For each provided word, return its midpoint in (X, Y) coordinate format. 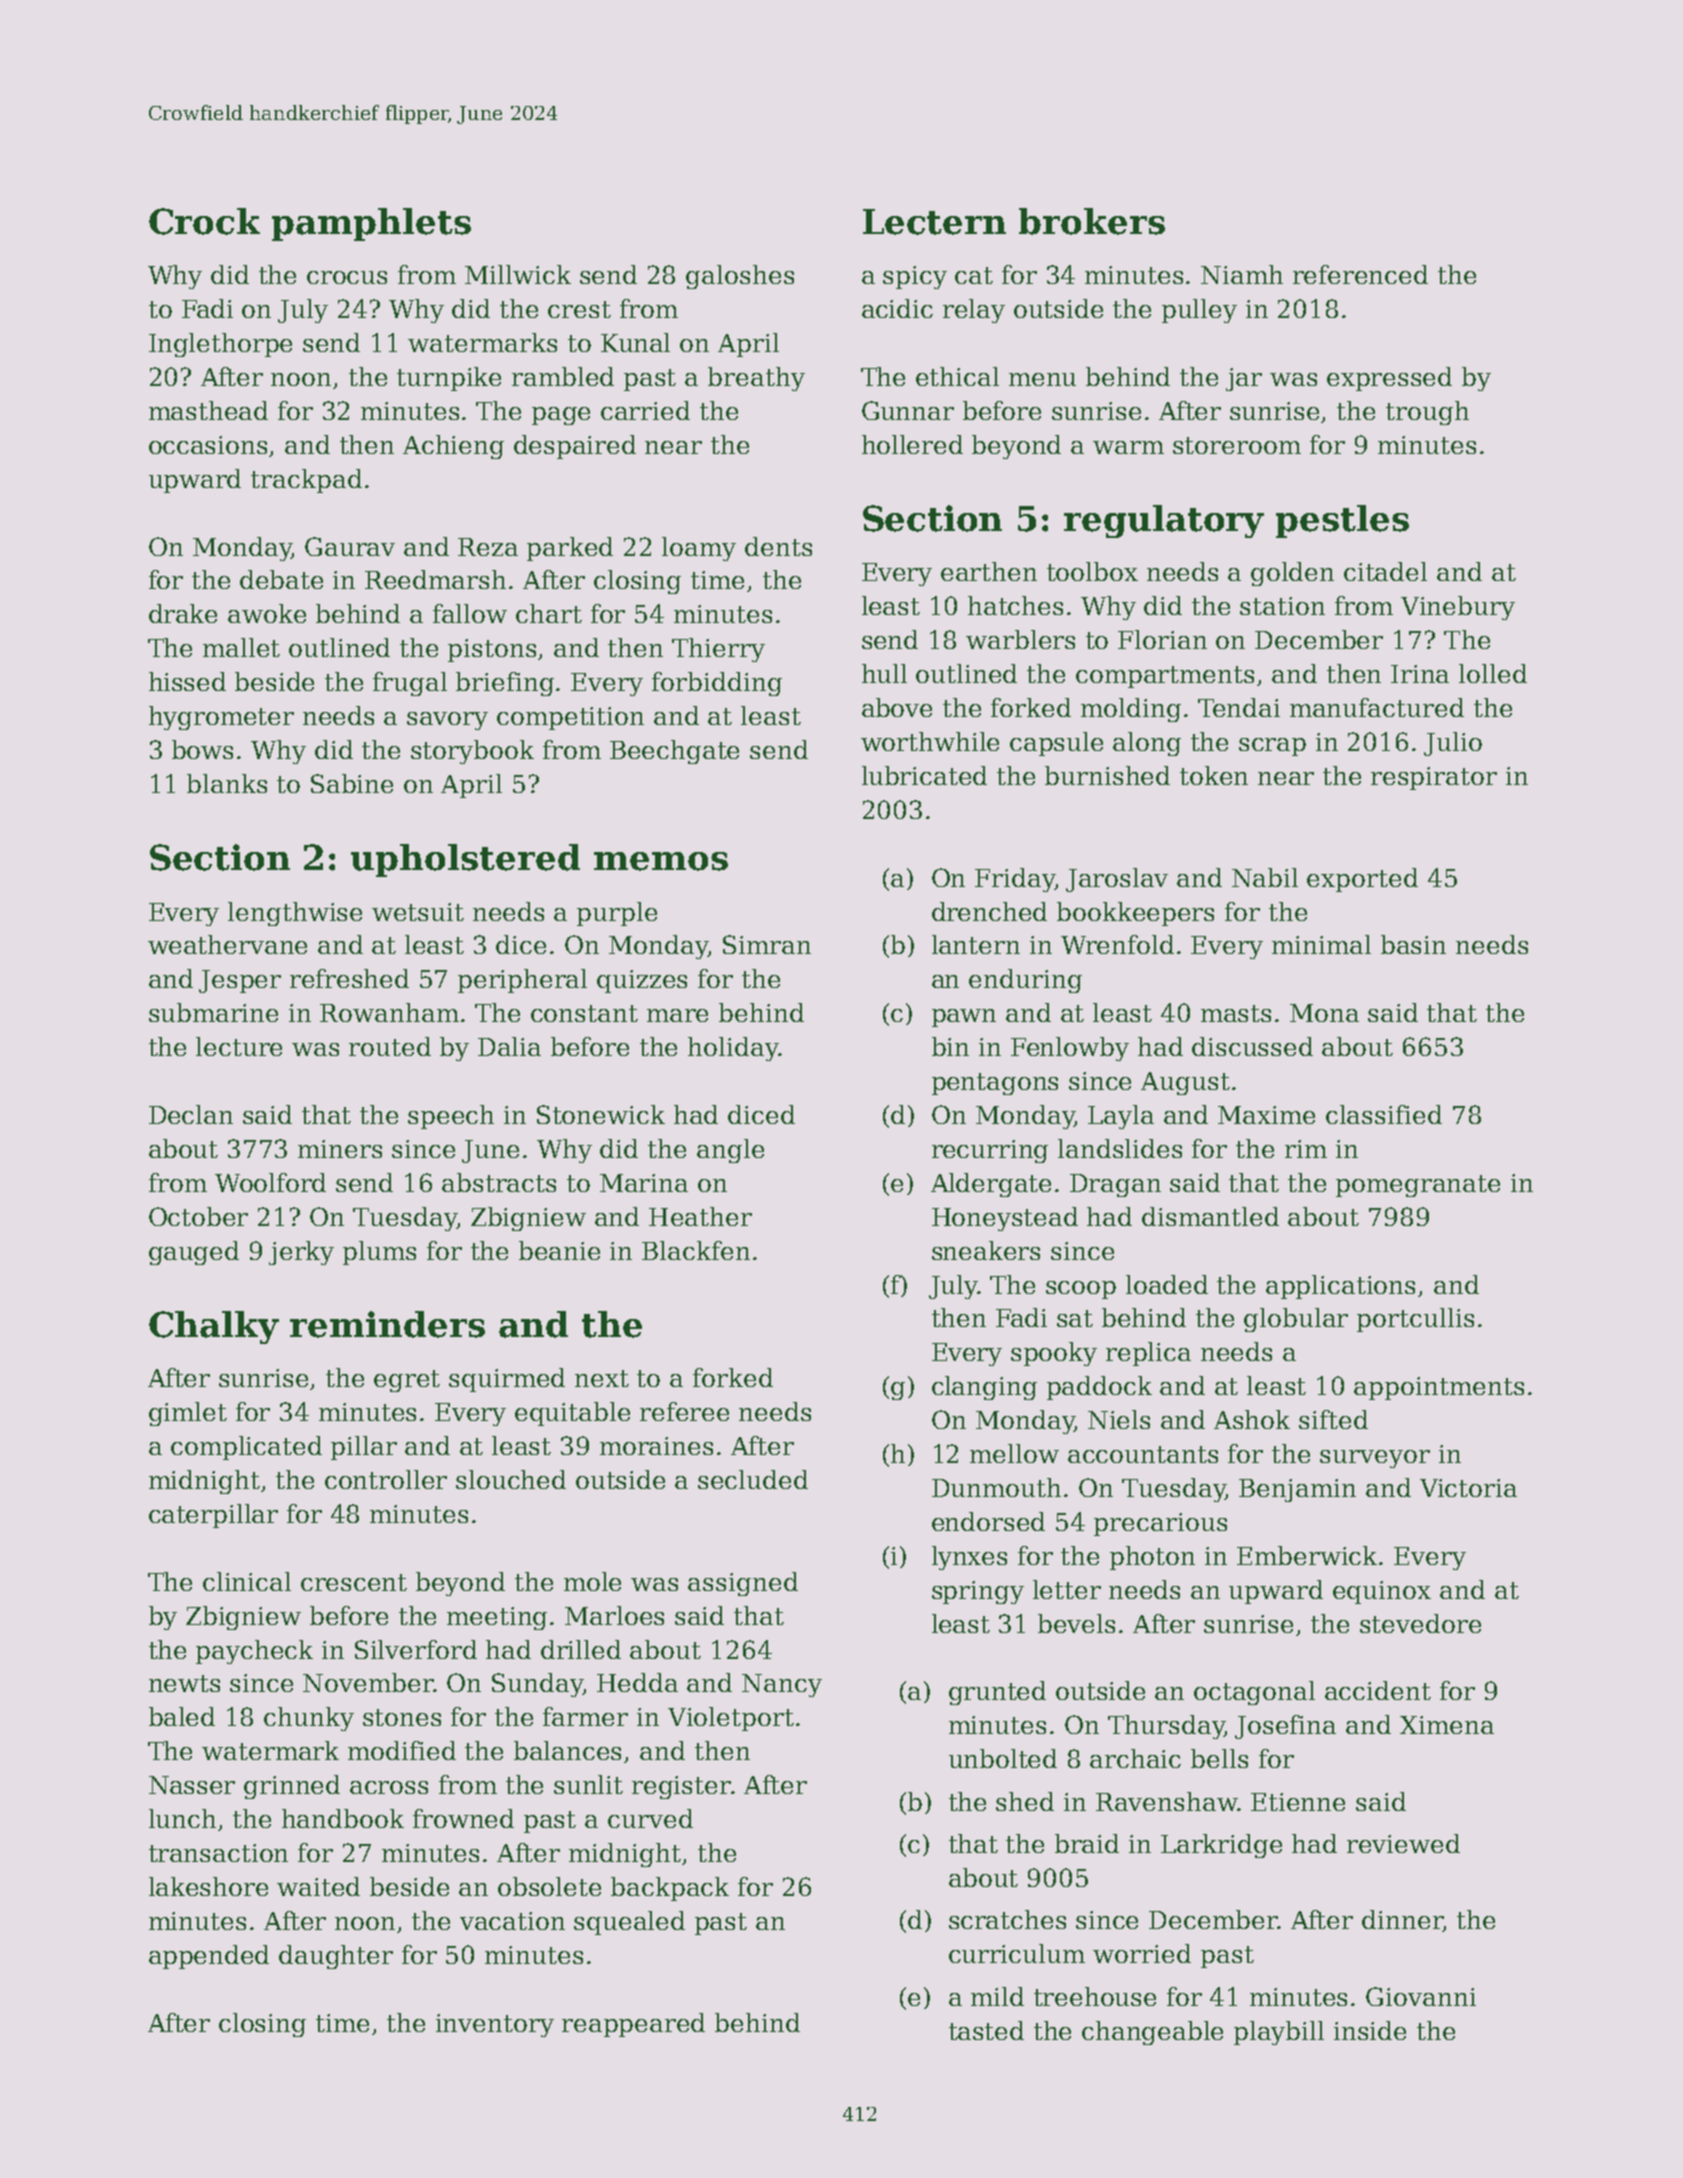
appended (209, 1957)
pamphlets (371, 224)
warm (1128, 447)
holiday (733, 1049)
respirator (1434, 778)
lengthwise (295, 914)
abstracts (499, 1182)
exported (1362, 880)
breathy (756, 379)
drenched (989, 911)
